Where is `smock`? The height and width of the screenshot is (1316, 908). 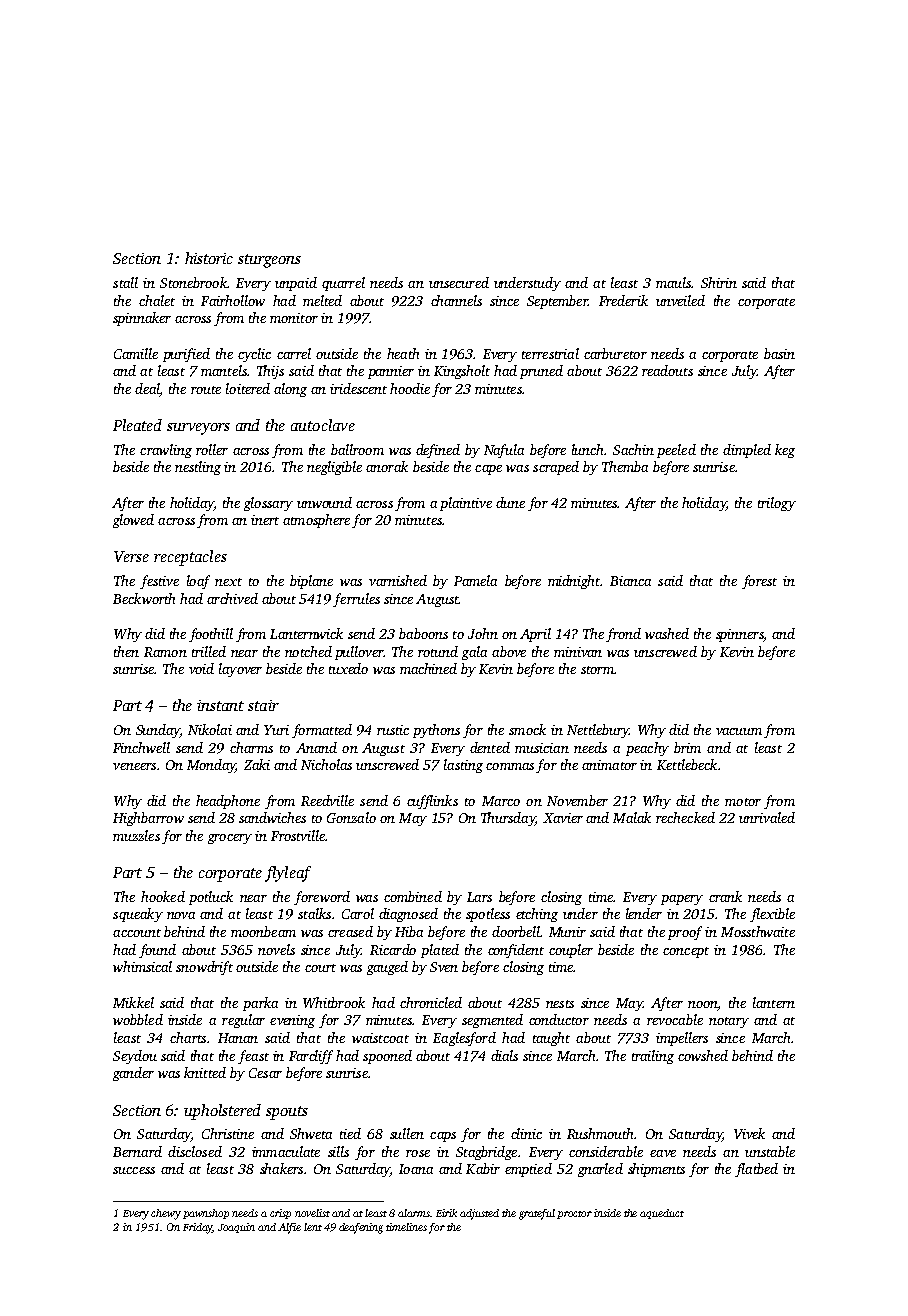 smock is located at coordinates (527, 729).
